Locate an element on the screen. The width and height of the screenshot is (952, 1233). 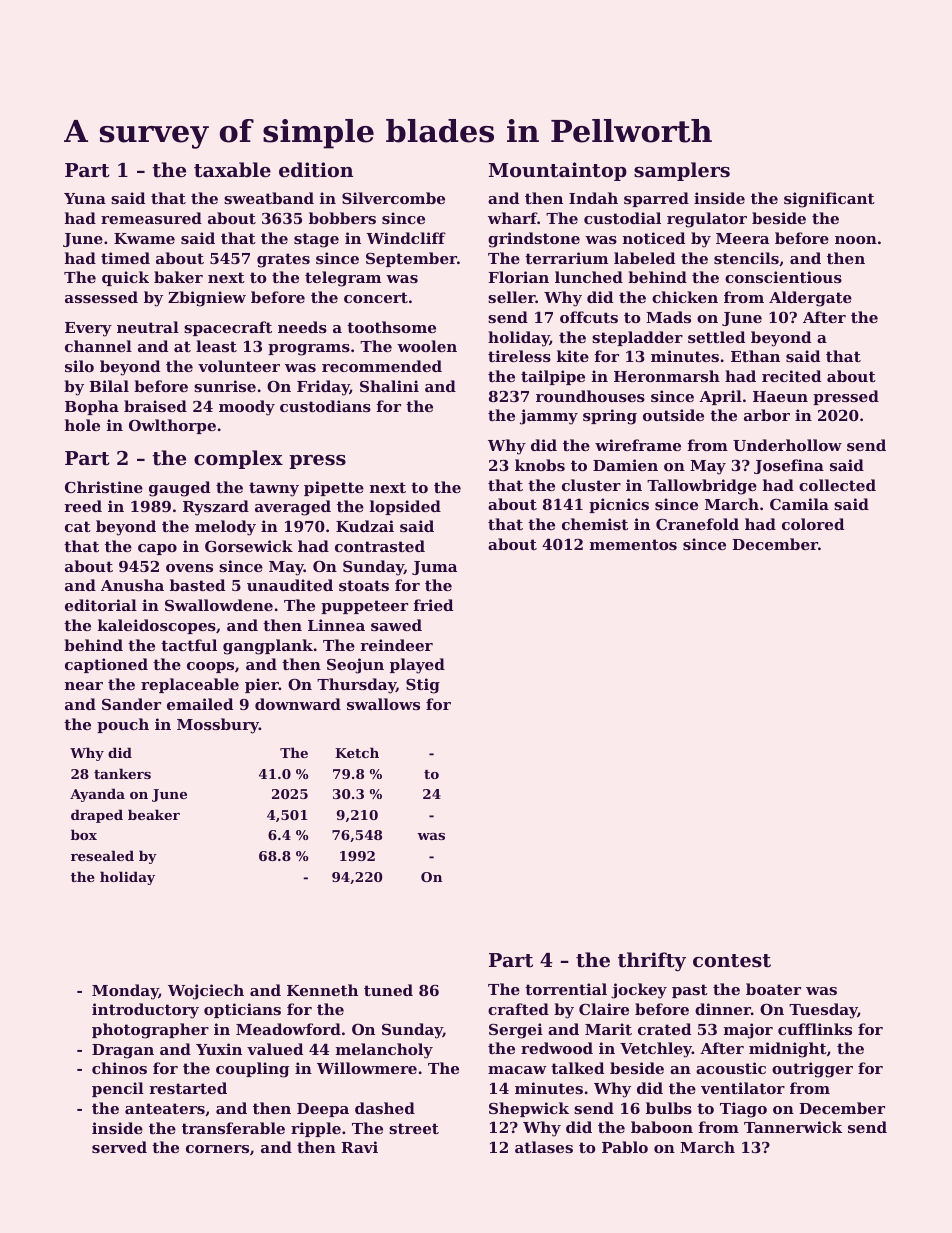
taxable is located at coordinates (232, 169).
